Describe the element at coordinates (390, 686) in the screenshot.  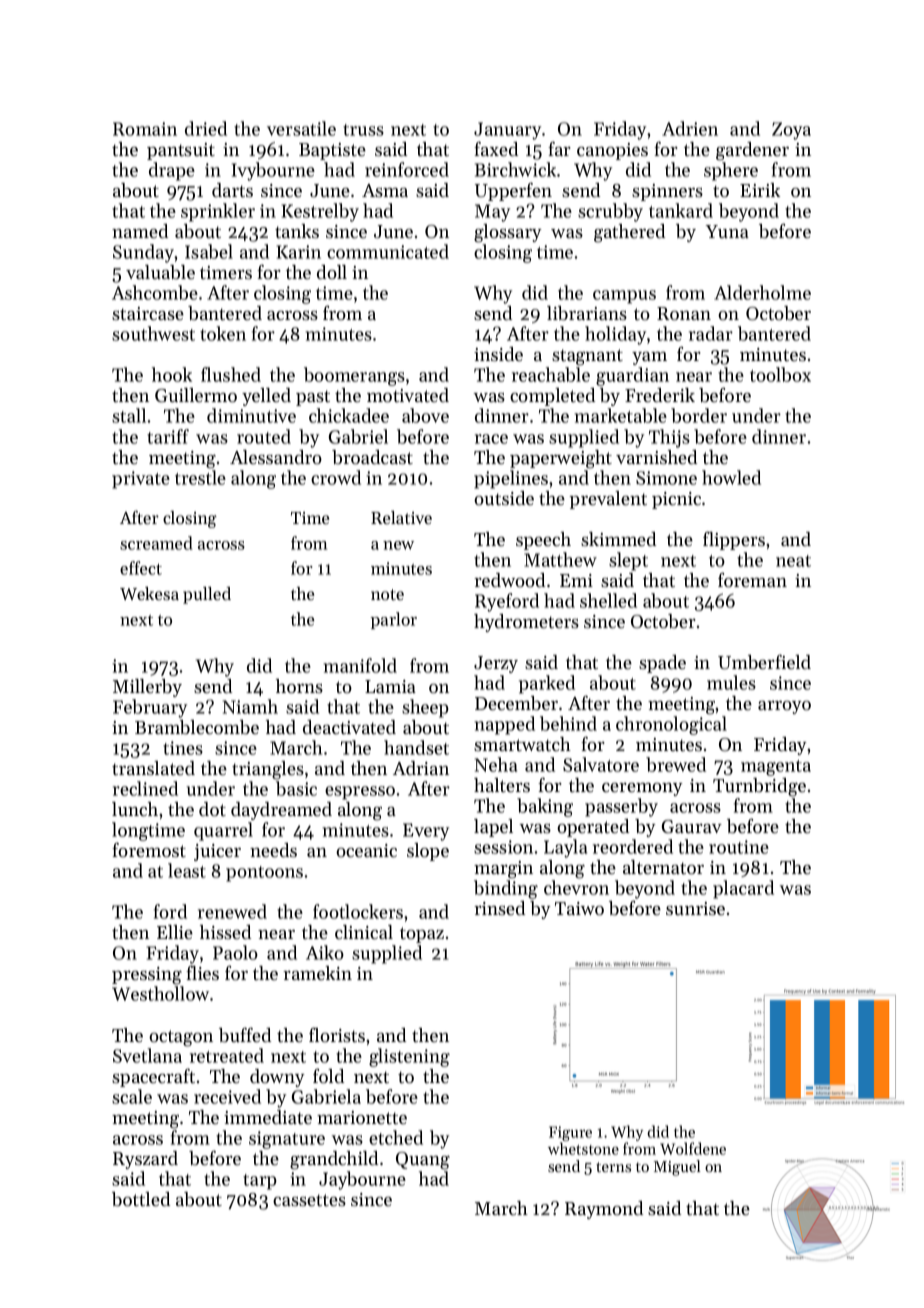
I see `Lamia` at that location.
